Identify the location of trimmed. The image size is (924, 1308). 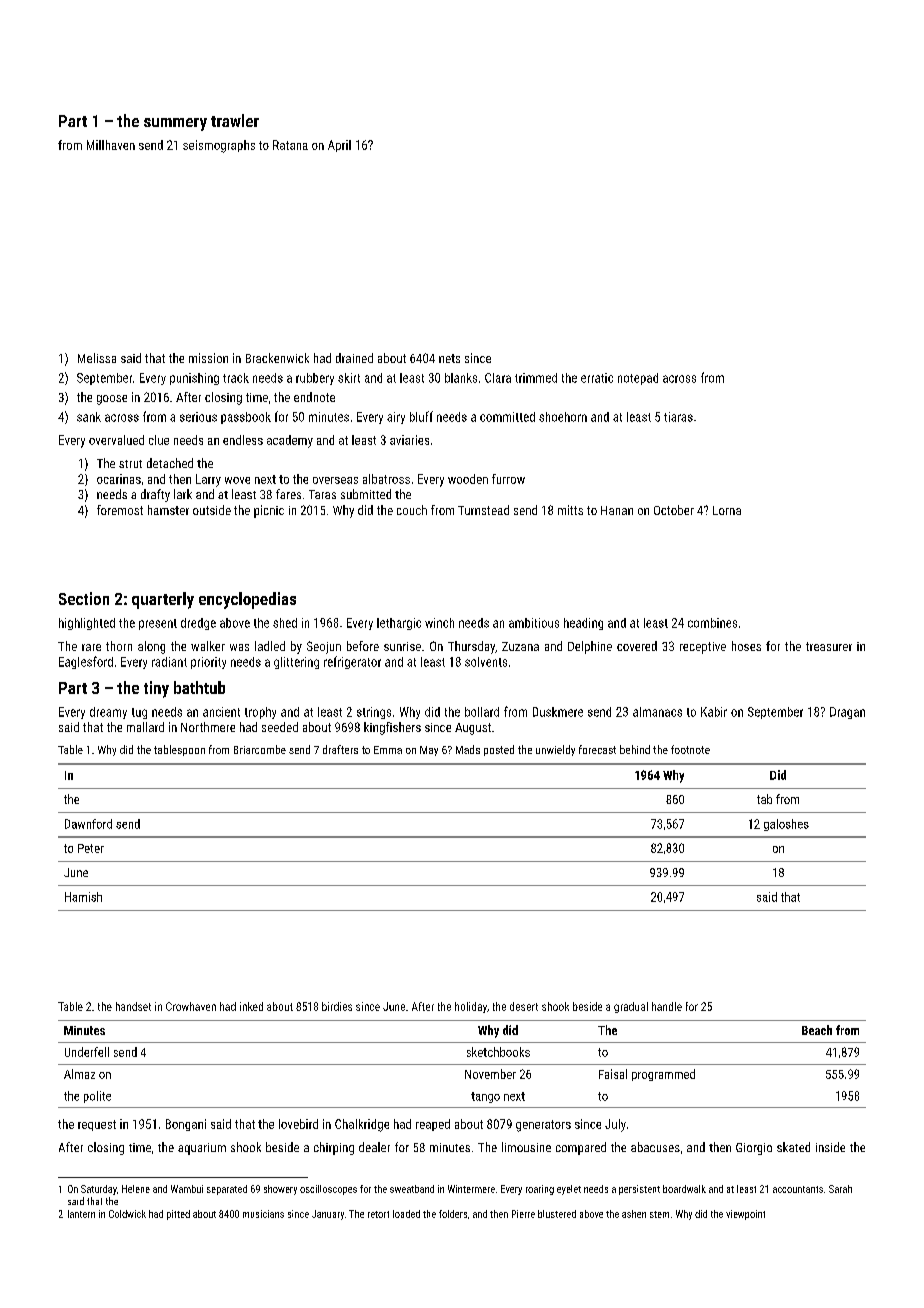
(536, 378).
